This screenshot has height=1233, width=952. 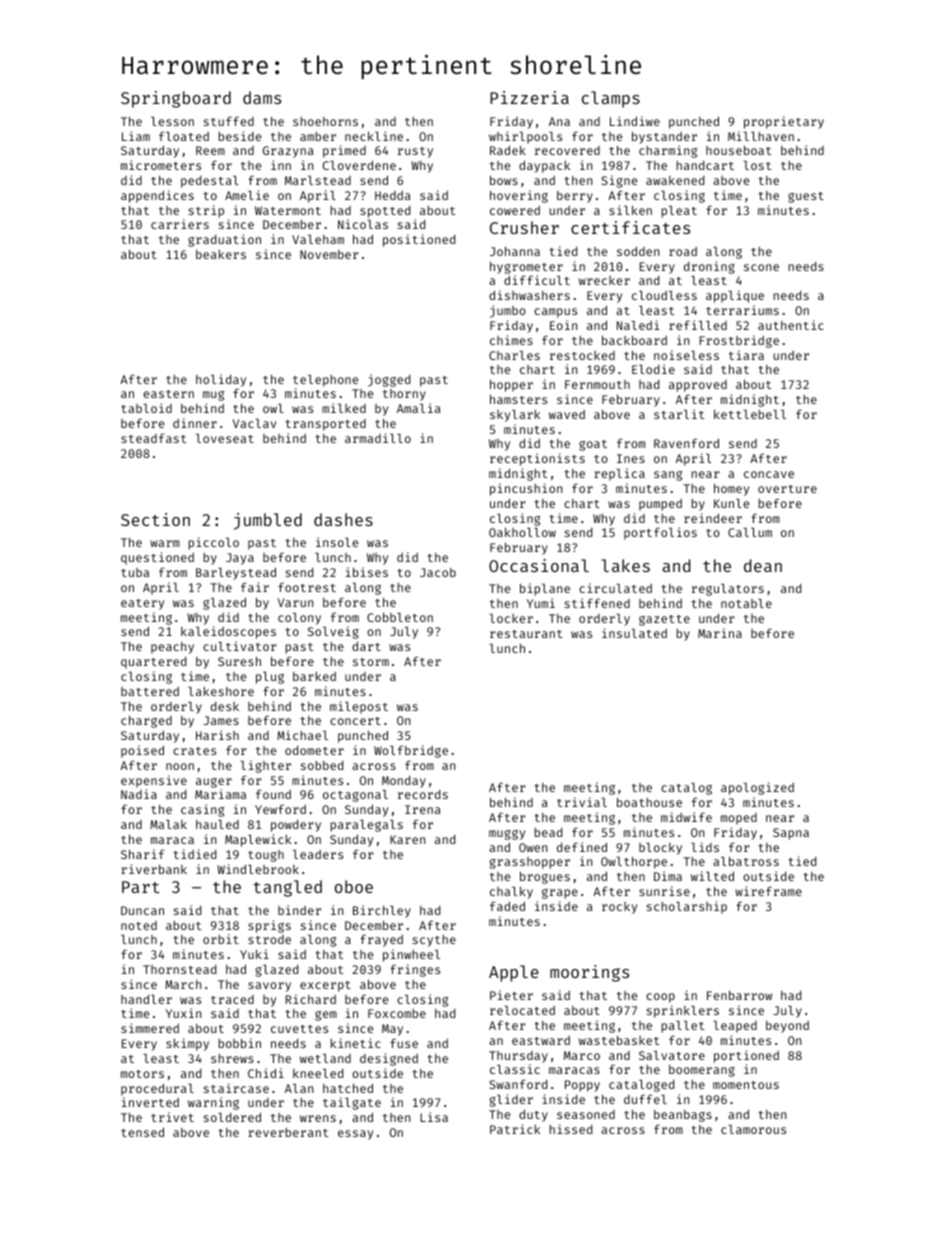 I want to click on holiday, so click(x=221, y=380).
